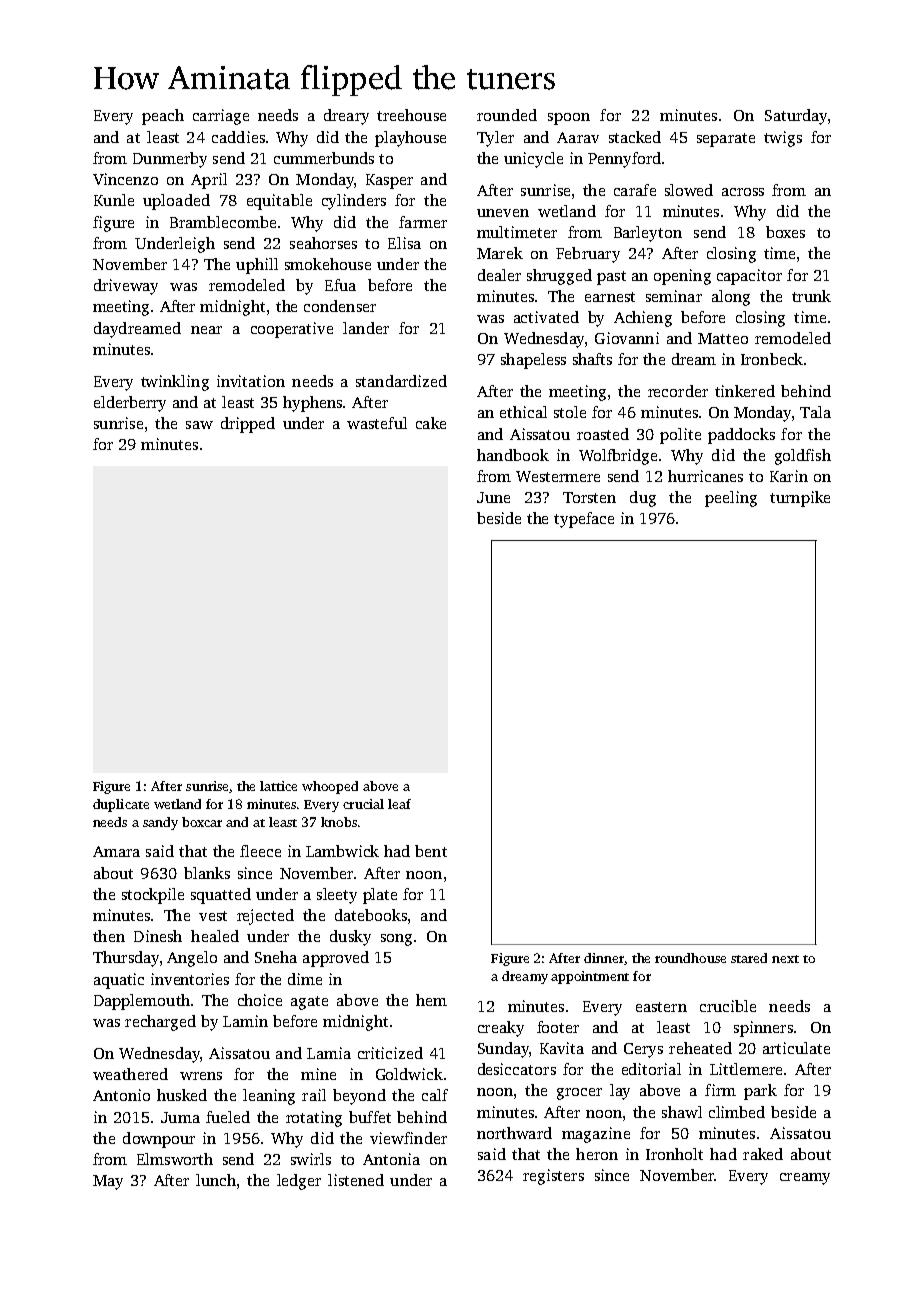  I want to click on weathered, so click(130, 1074).
